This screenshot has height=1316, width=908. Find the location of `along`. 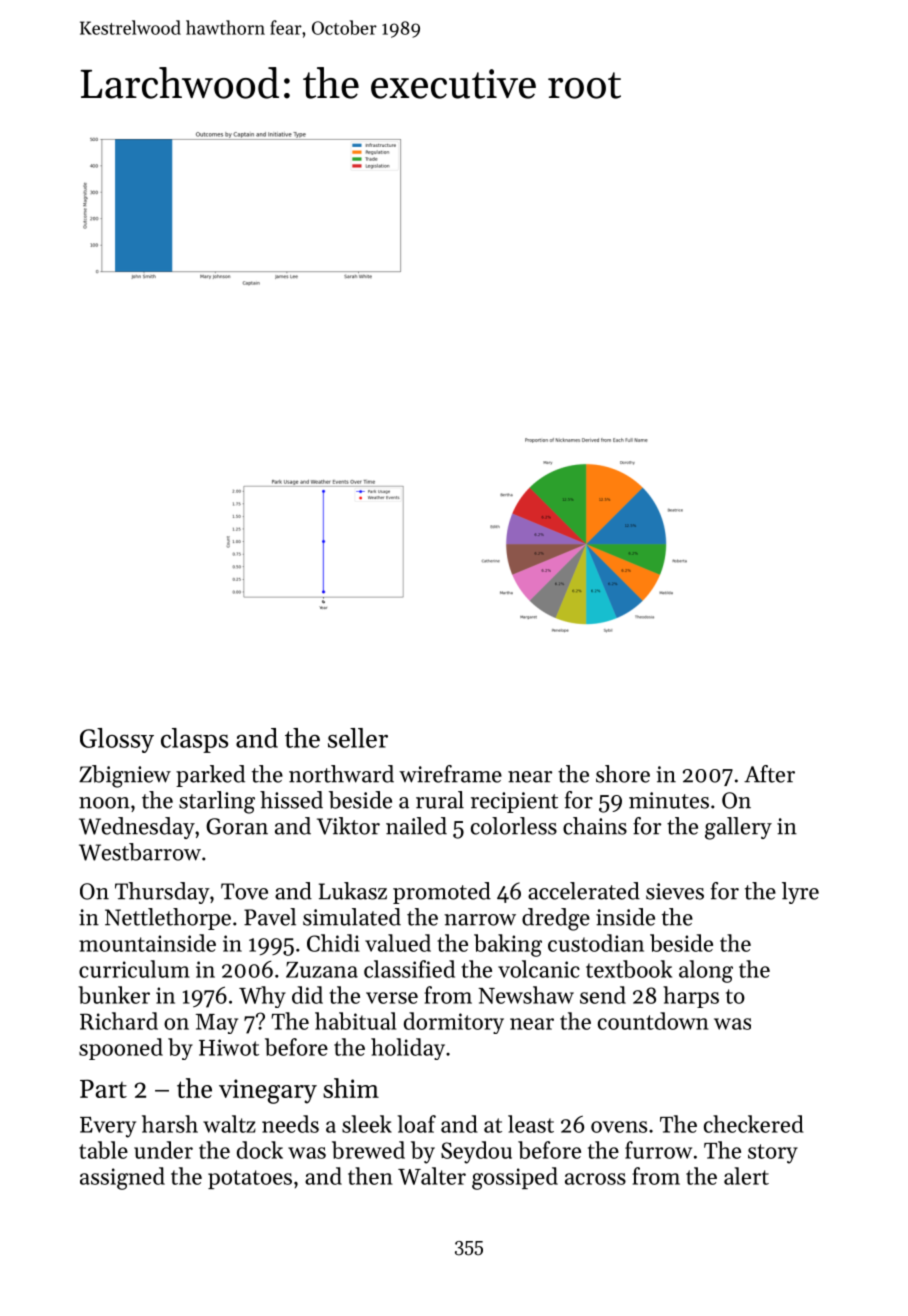

along is located at coordinates (706, 971).
